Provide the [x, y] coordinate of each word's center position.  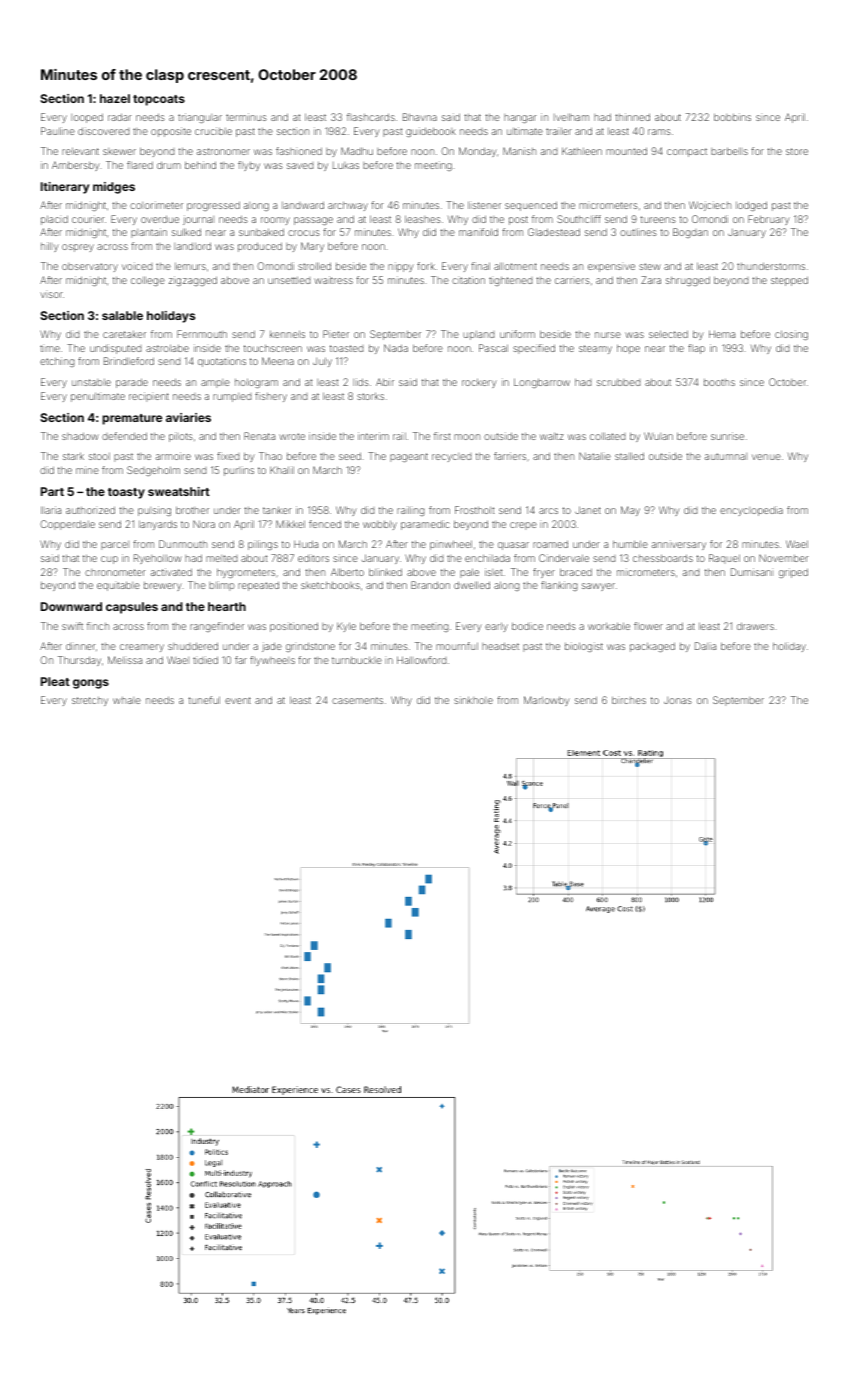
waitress [333, 280]
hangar [520, 118]
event [238, 700]
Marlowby [547, 701]
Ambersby [76, 166]
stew [650, 266]
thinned [632, 117]
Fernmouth [202, 334]
